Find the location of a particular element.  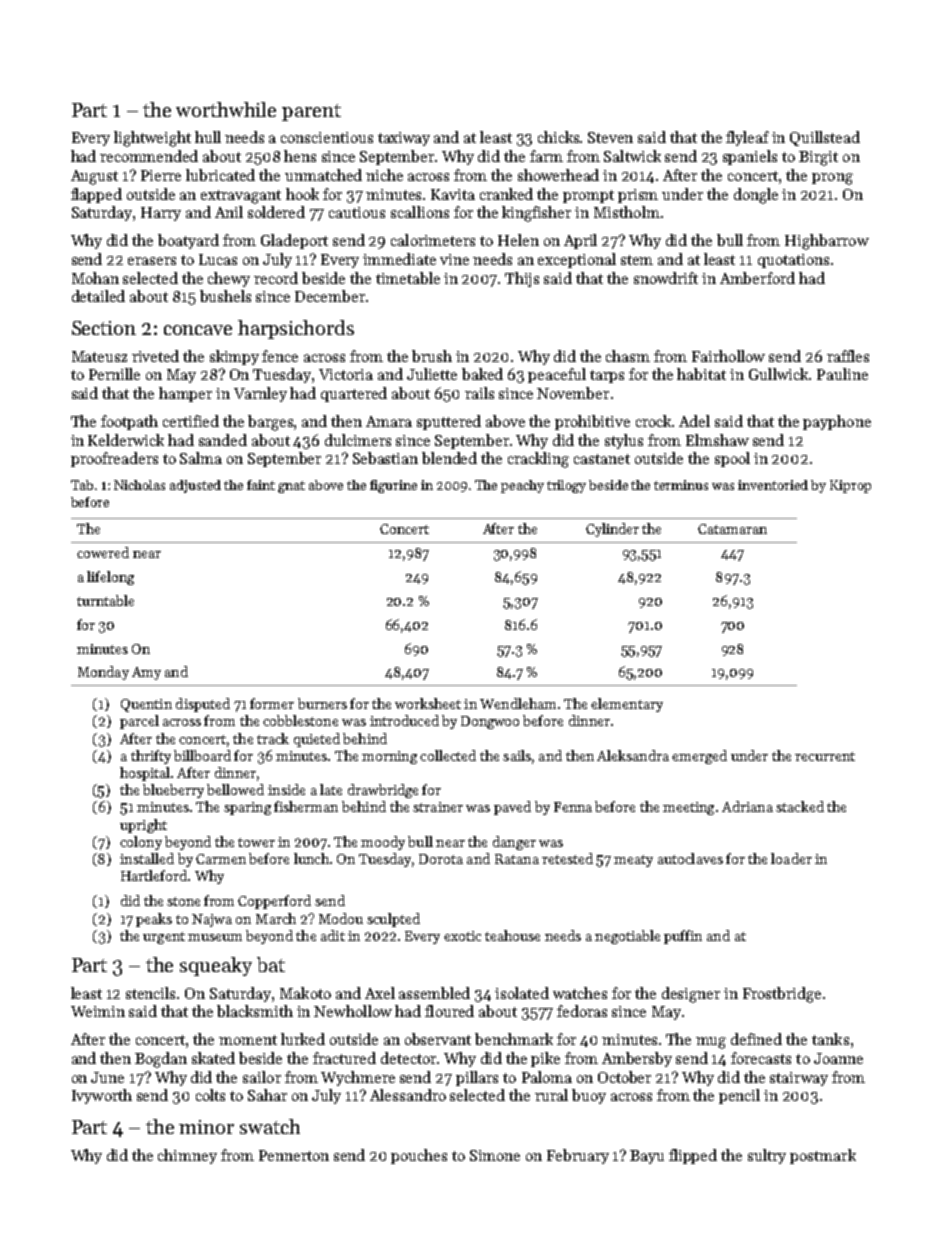

blended is located at coordinates (449, 458).
